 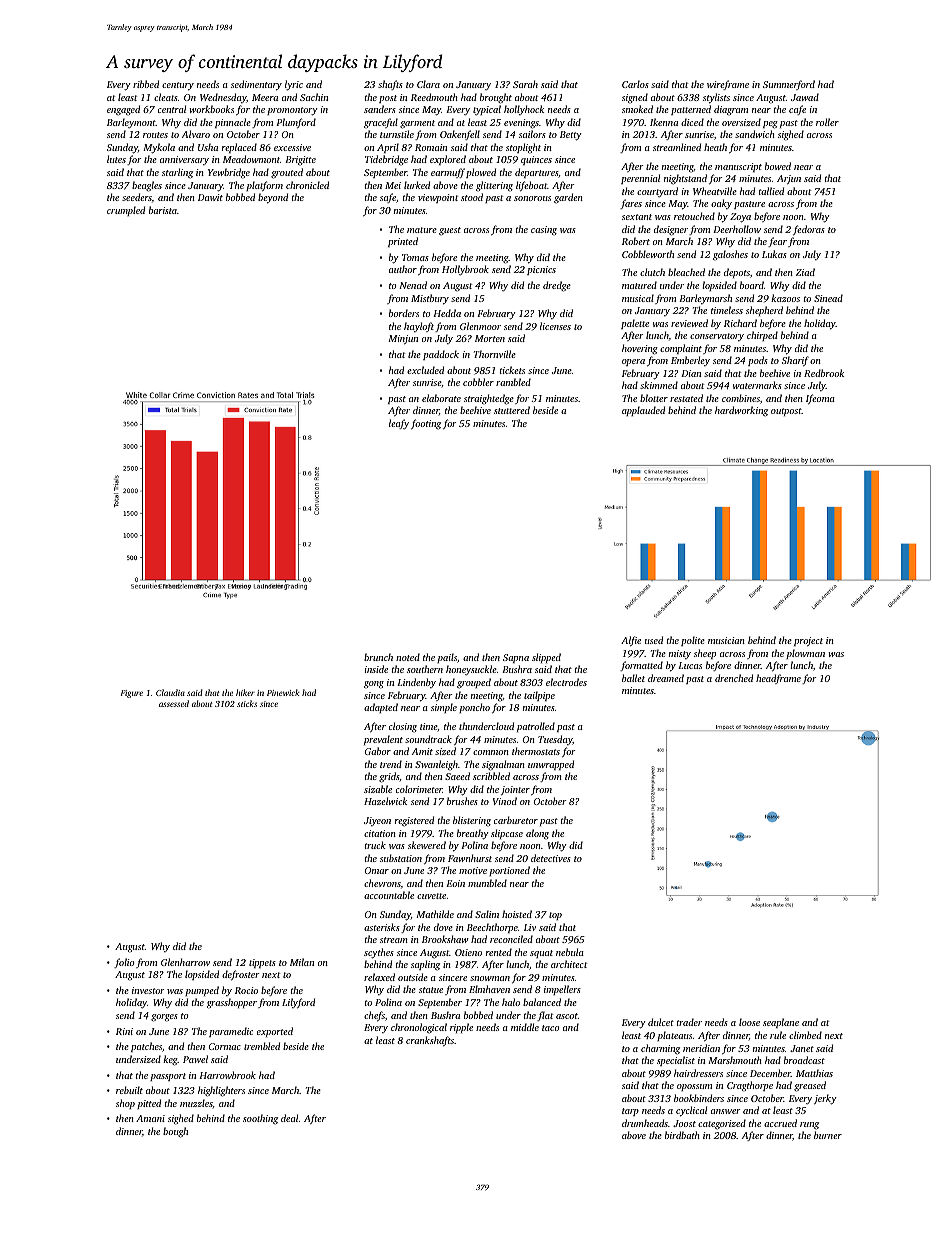 What do you see at coordinates (175, 1132) in the screenshot?
I see `bough` at bounding box center [175, 1132].
